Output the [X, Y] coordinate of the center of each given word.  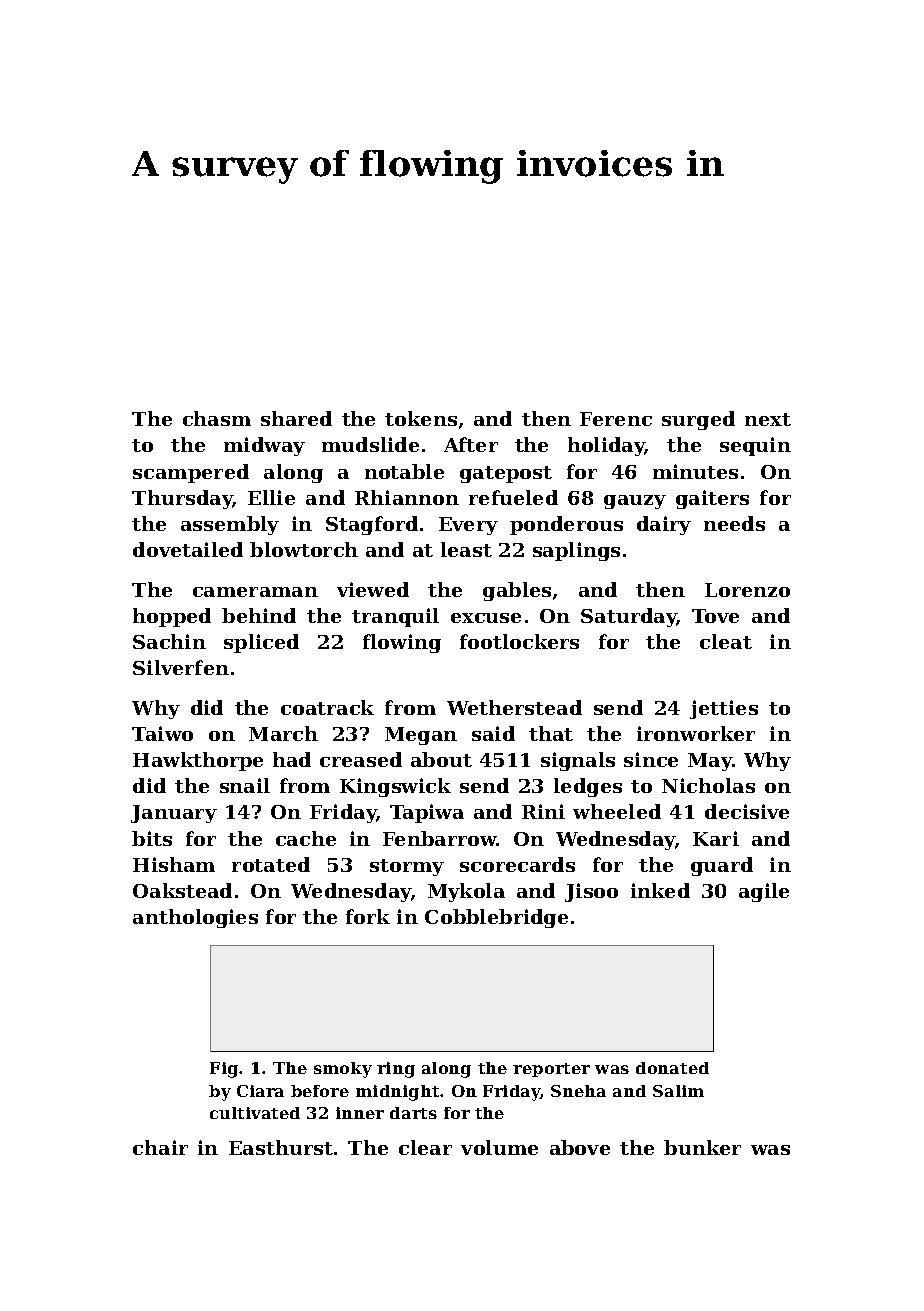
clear [425, 1147]
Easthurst [281, 1147]
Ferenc [616, 419]
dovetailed [188, 549]
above [580, 1147]
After [471, 444]
